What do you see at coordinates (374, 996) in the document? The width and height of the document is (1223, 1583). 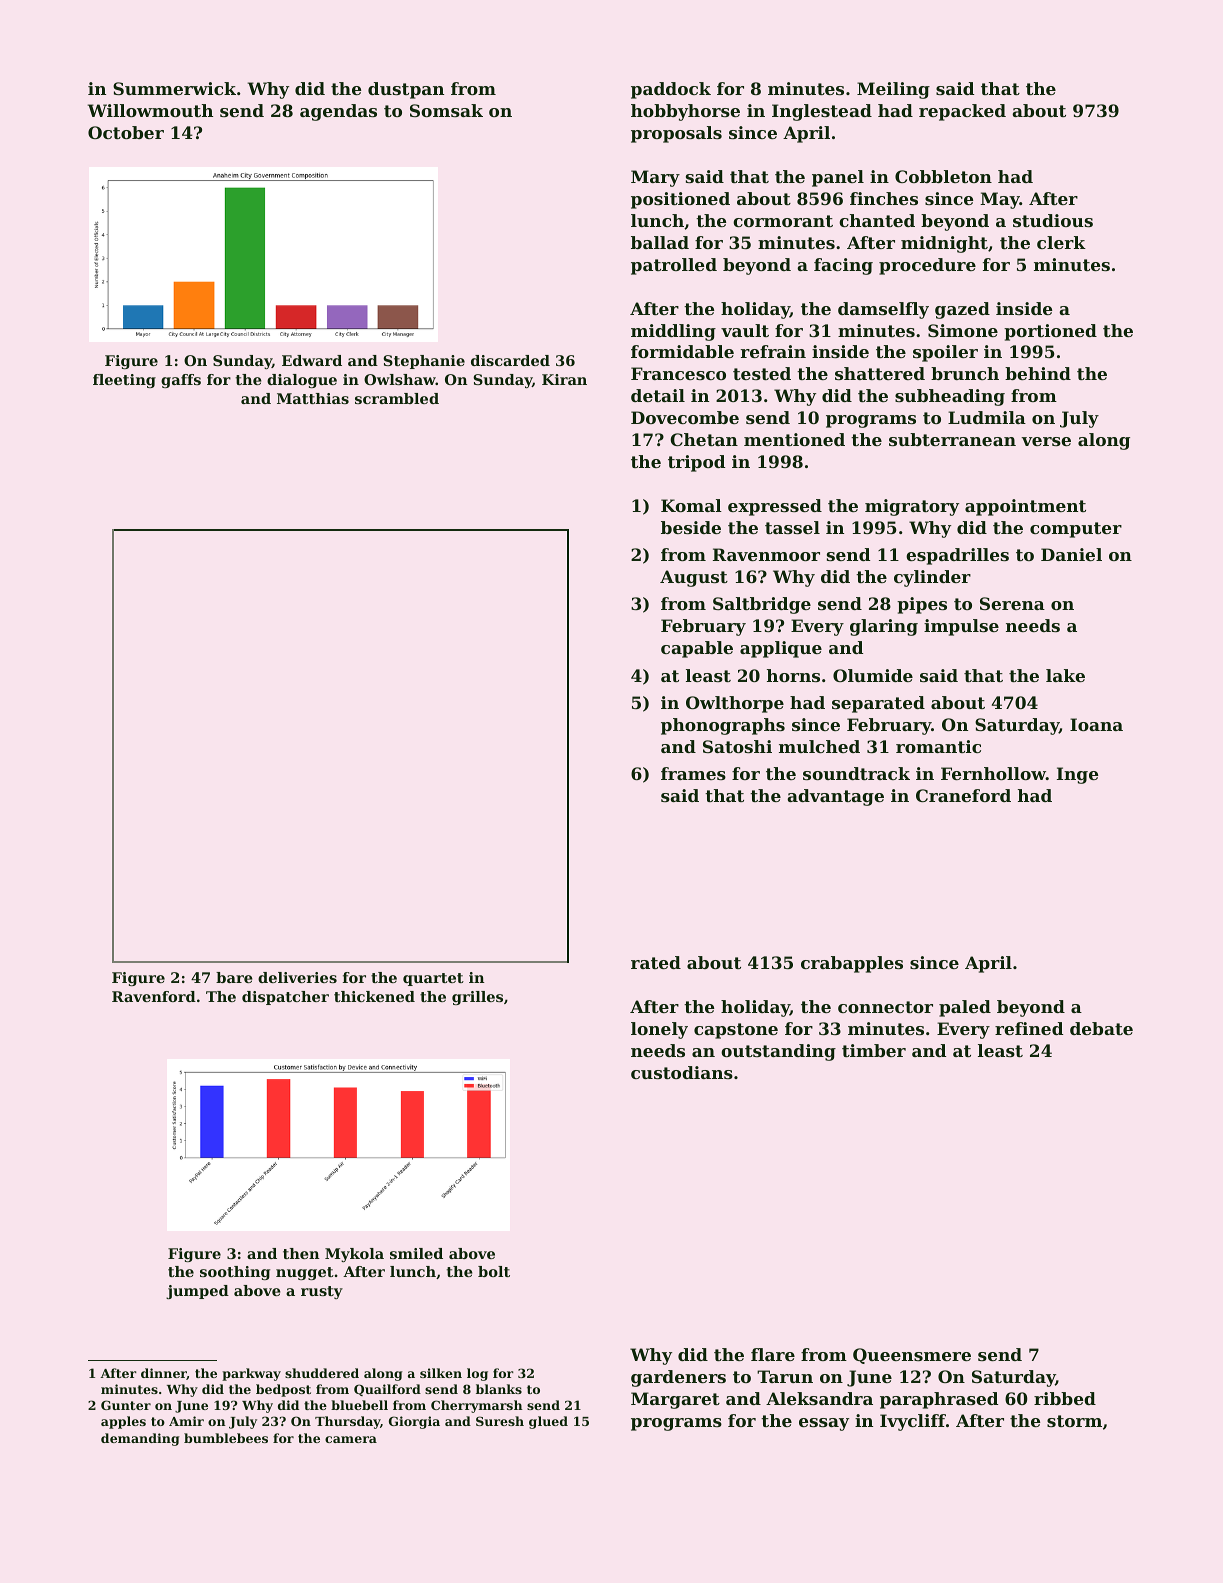 I see `thickened` at bounding box center [374, 996].
